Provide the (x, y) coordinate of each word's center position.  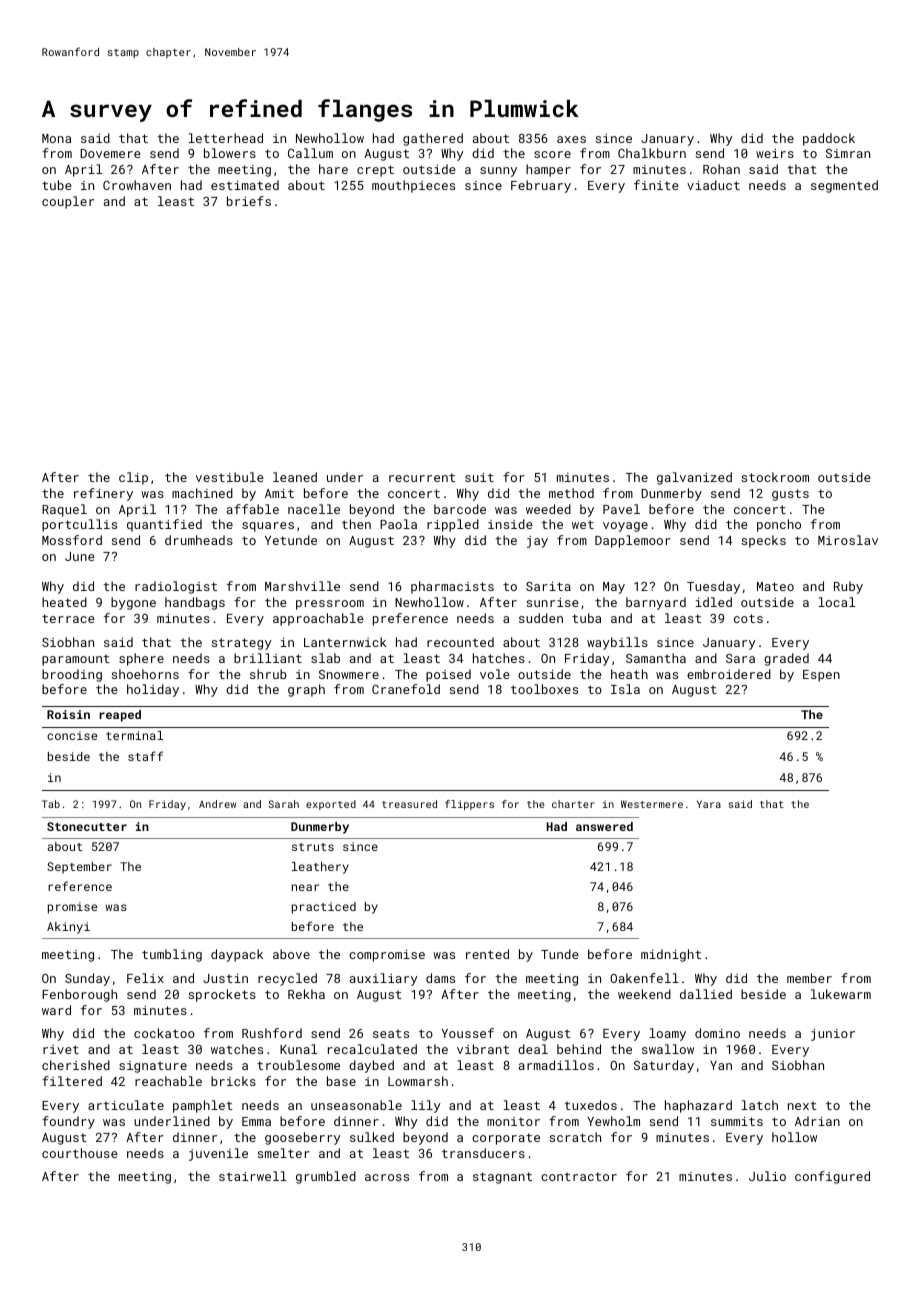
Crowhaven (137, 185)
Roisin (68, 714)
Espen (821, 676)
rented (487, 954)
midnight (671, 955)
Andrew (217, 804)
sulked (372, 1137)
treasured (409, 804)
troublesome (298, 1065)
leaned (295, 477)
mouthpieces (413, 186)
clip (133, 478)
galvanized (694, 478)
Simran (848, 153)
